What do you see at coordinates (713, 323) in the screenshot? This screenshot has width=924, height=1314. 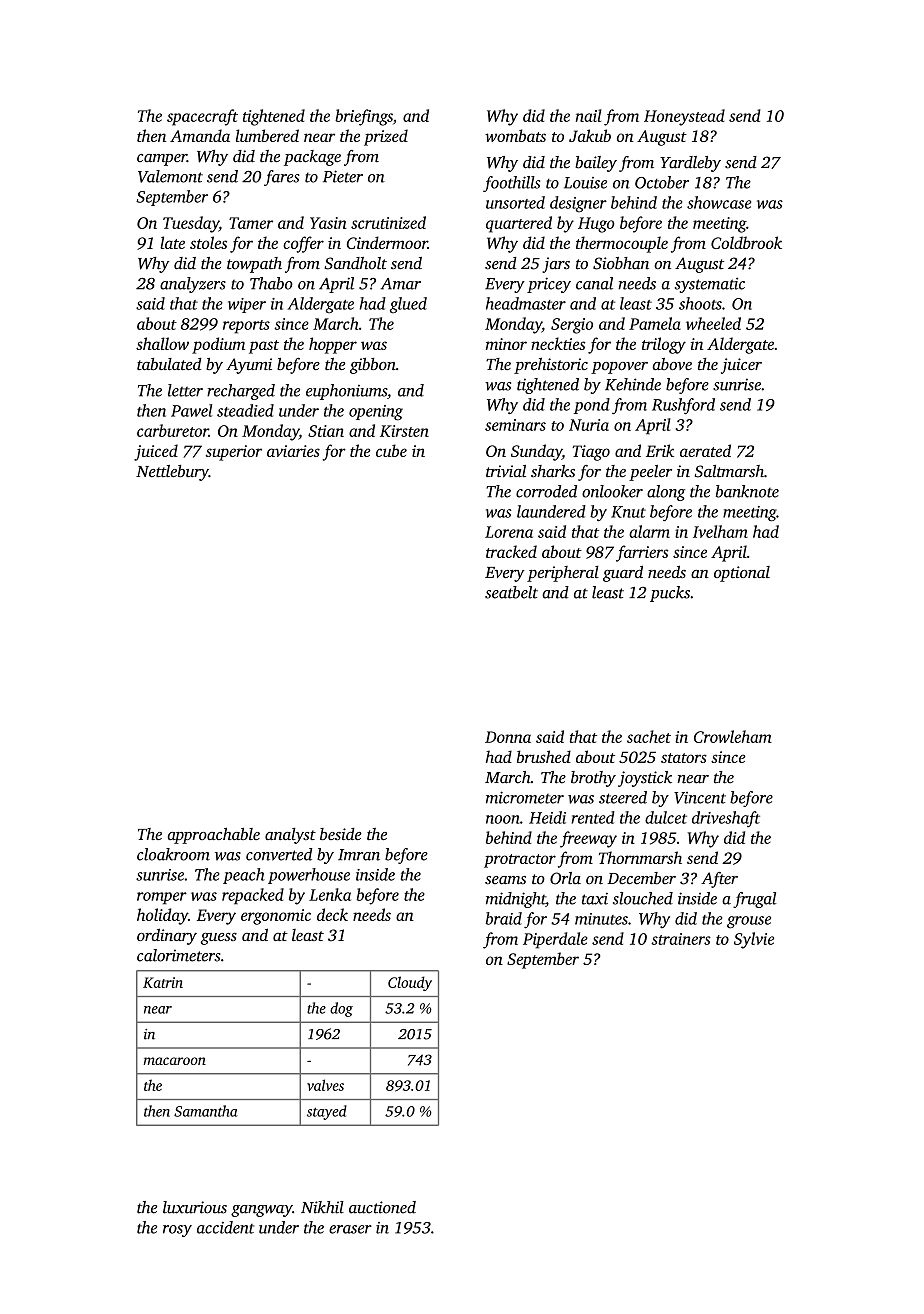 I see `wheeled` at bounding box center [713, 323].
